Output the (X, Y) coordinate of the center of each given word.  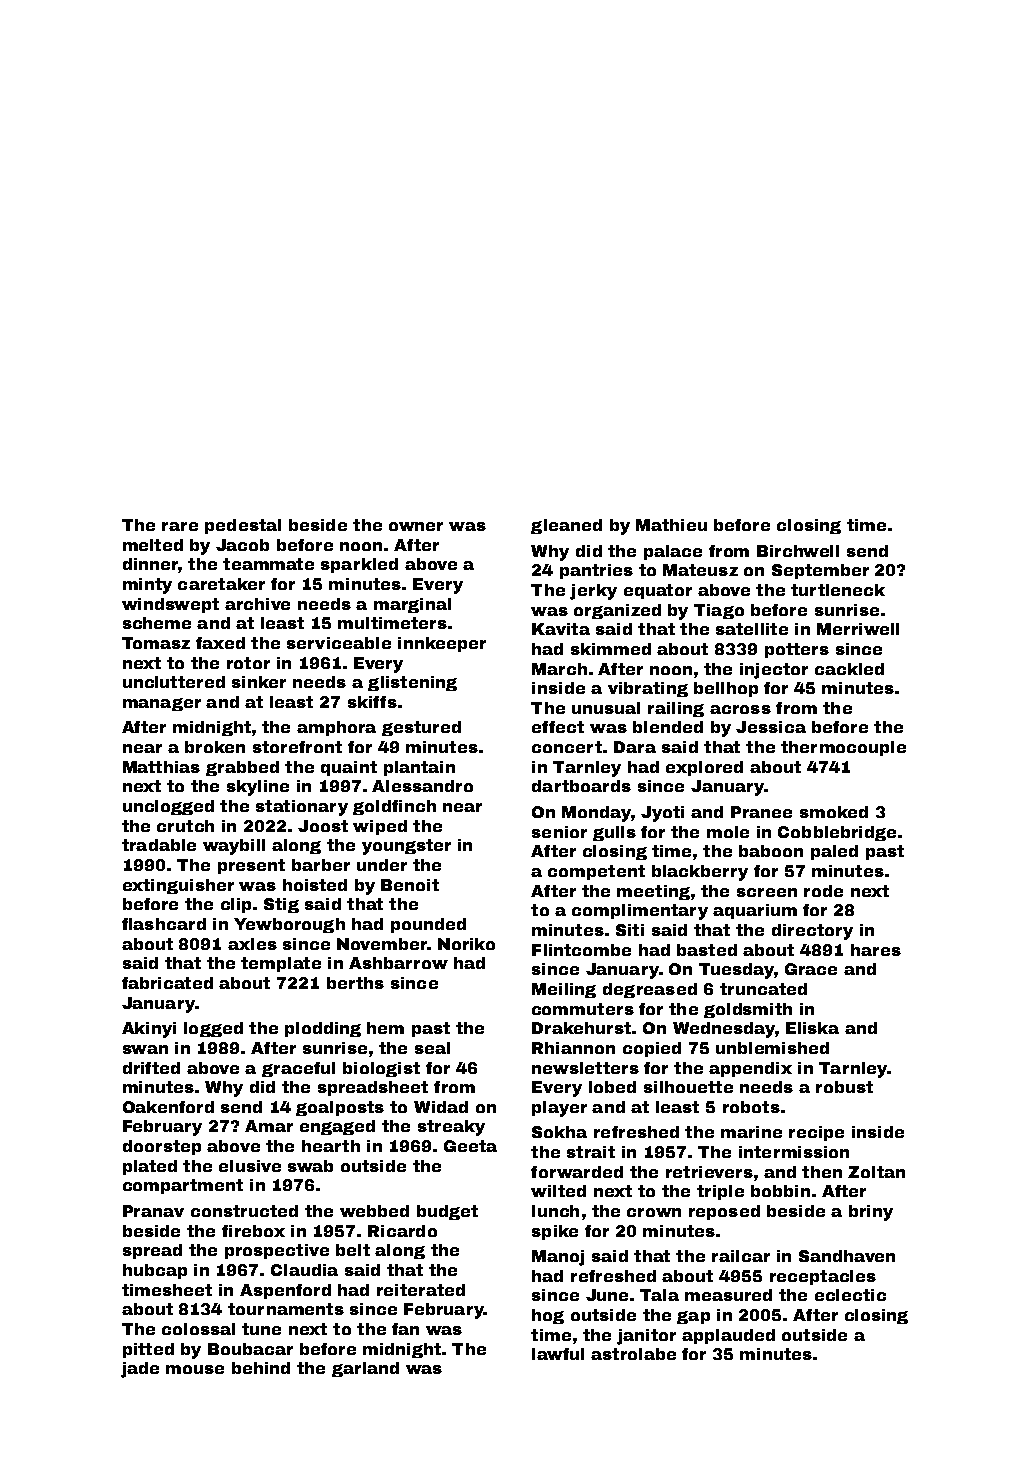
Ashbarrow (398, 963)
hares (876, 950)
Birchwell (798, 551)
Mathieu (671, 525)
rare (180, 526)
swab (310, 1166)
